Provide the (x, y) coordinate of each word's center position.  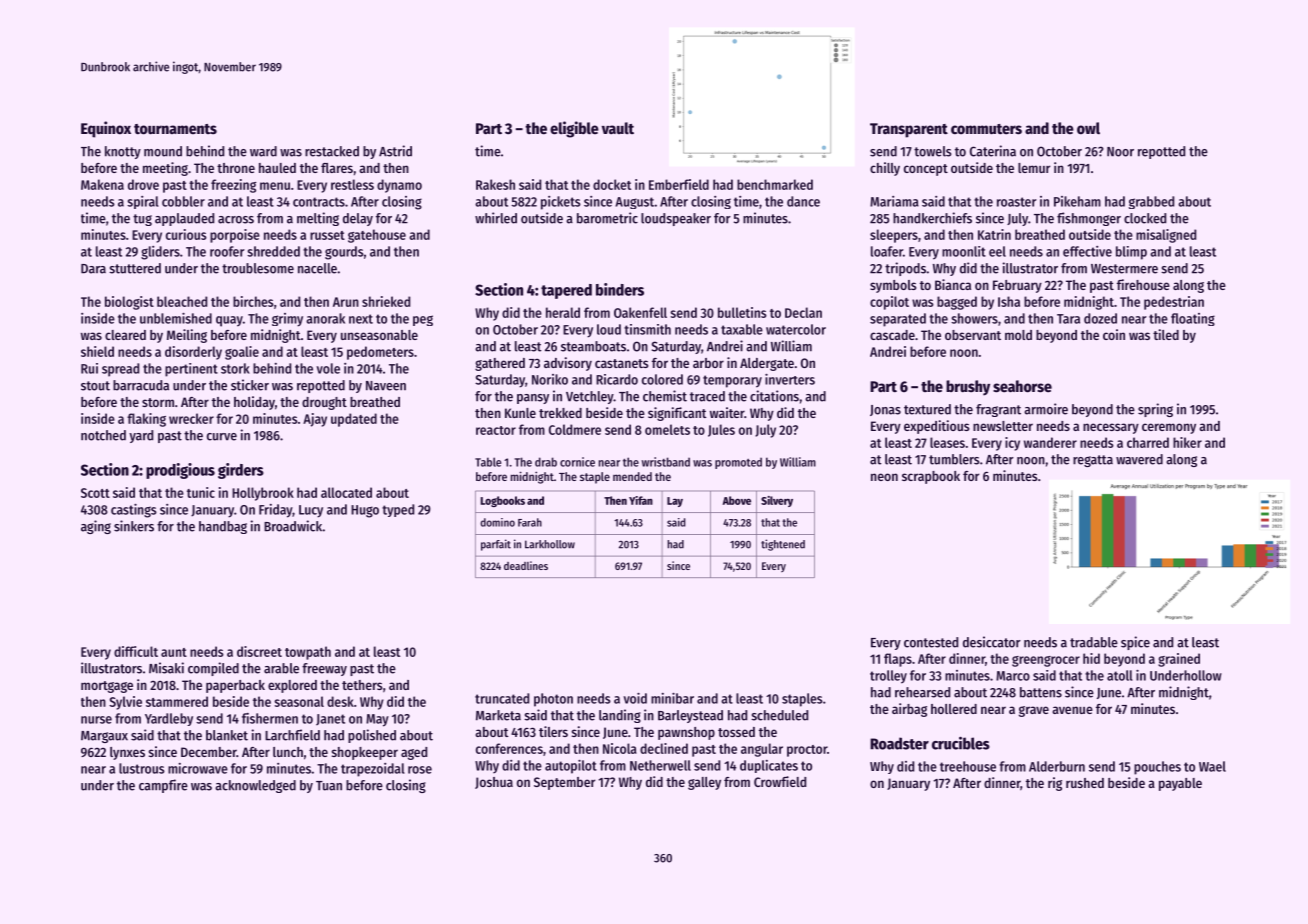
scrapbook (931, 477)
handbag (223, 527)
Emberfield (679, 184)
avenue (1072, 710)
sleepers (894, 236)
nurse (96, 720)
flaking (146, 420)
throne (236, 168)
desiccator (992, 642)
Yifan (641, 500)
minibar (672, 698)
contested (931, 642)
